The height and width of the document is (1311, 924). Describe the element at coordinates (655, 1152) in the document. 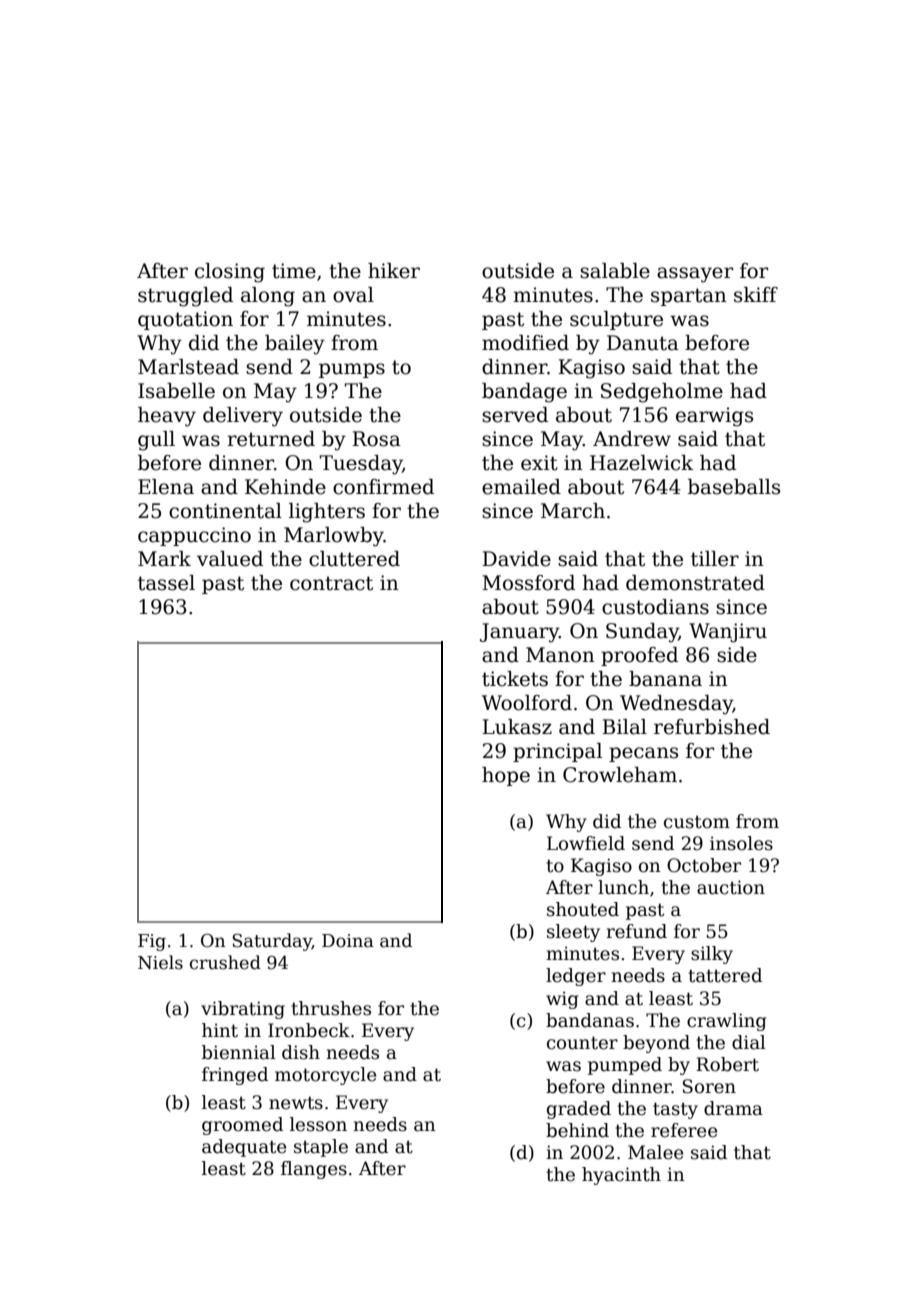

I see `Malee` at that location.
